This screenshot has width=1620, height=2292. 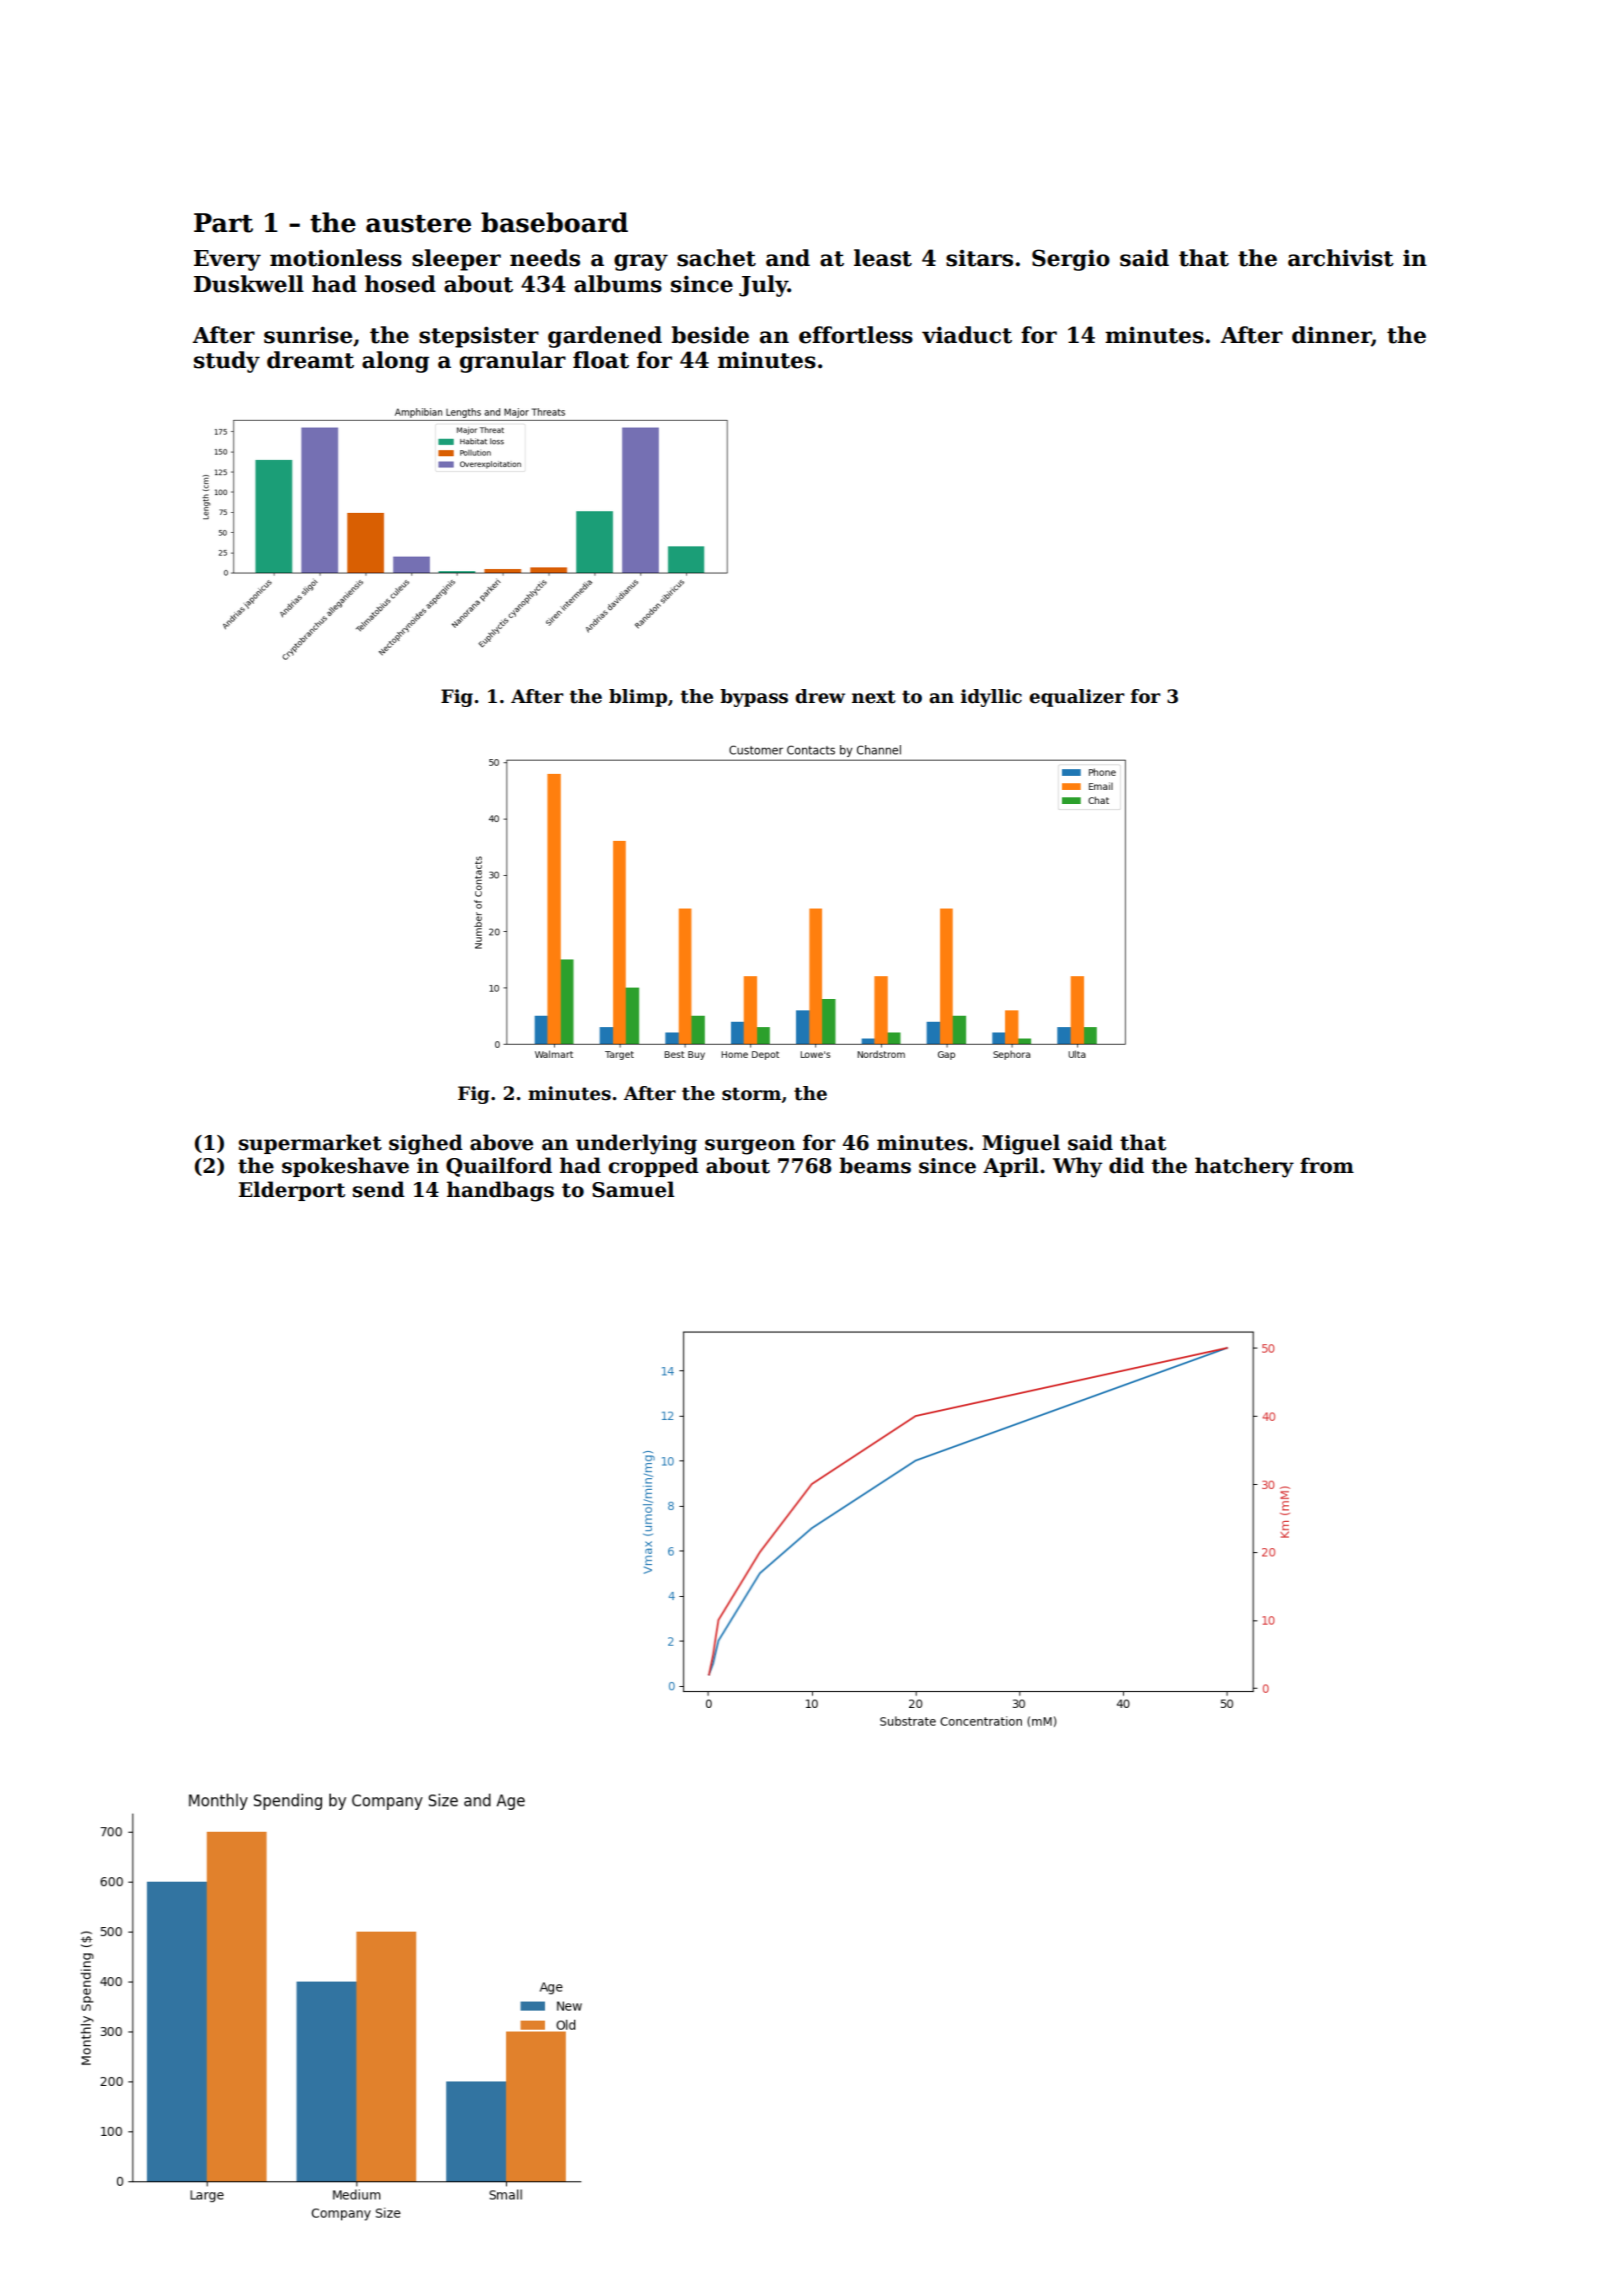 I want to click on sunrise, so click(x=308, y=335).
